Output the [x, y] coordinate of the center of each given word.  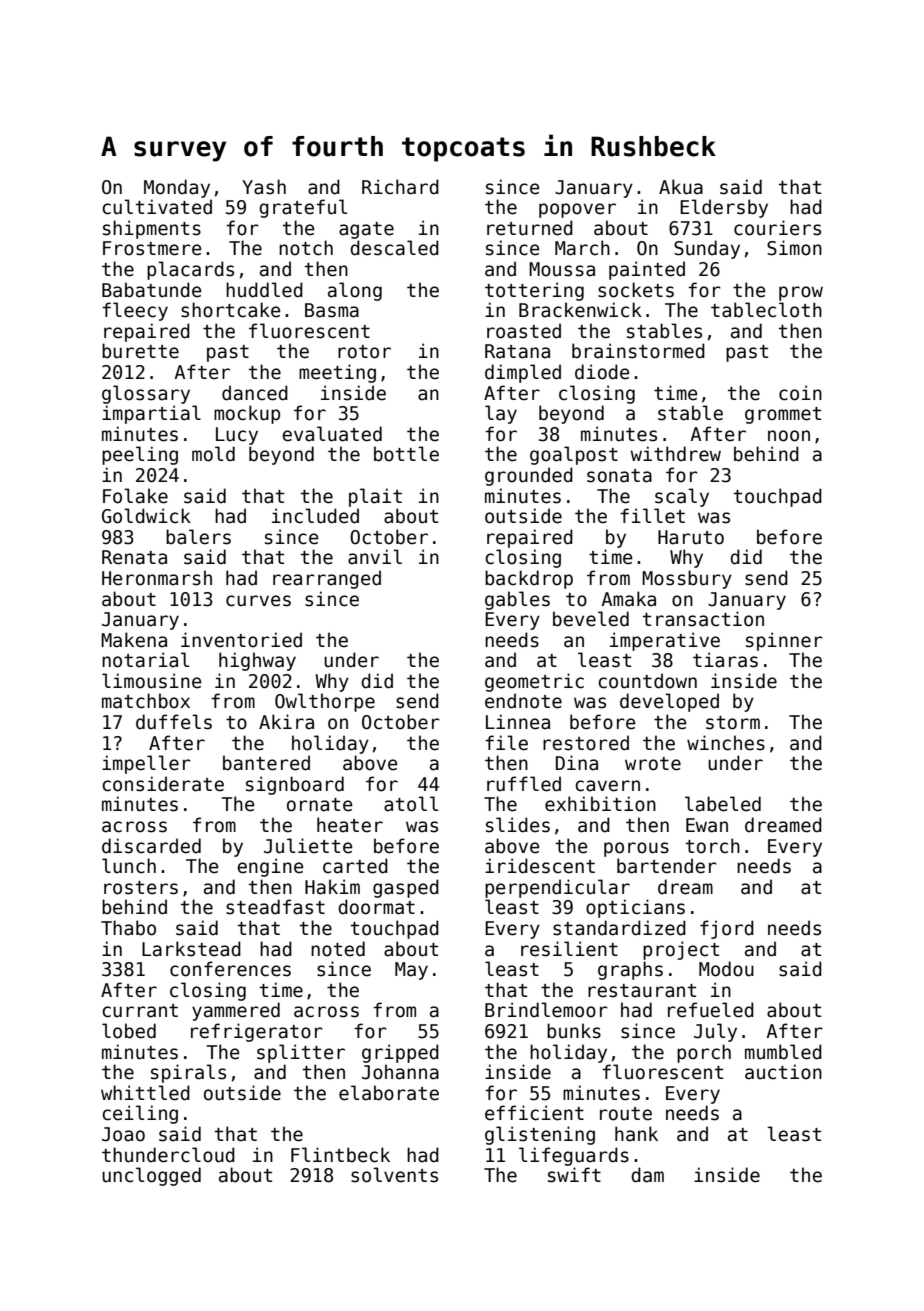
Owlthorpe [325, 702]
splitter [301, 1053]
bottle [406, 454]
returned [530, 228]
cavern [607, 786]
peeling [140, 455]
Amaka [628, 599]
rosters [141, 888]
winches [726, 743]
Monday [177, 188]
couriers [777, 228]
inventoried [241, 640]
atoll [411, 804]
